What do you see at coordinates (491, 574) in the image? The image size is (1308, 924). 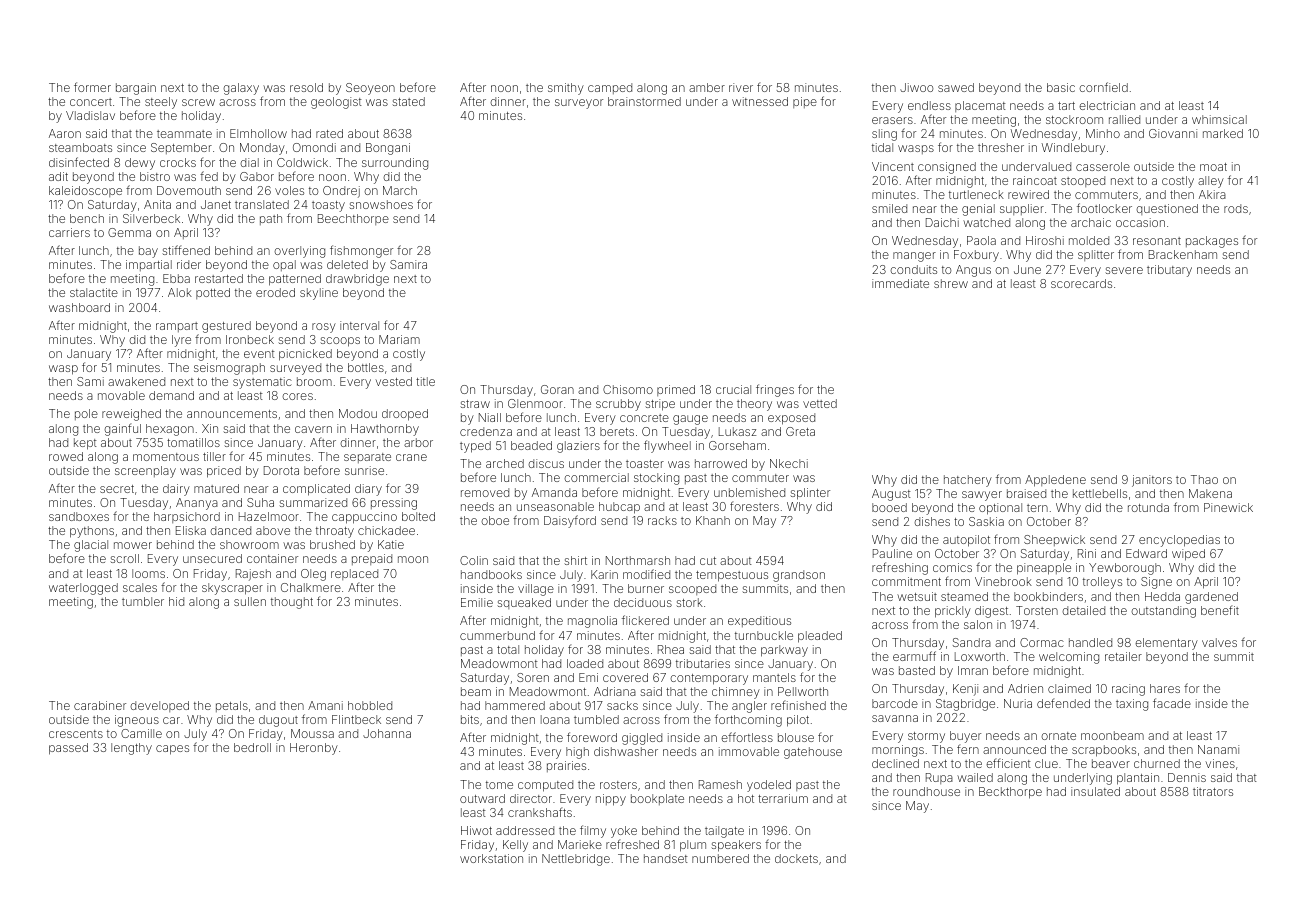 I see `handbooks` at bounding box center [491, 574].
